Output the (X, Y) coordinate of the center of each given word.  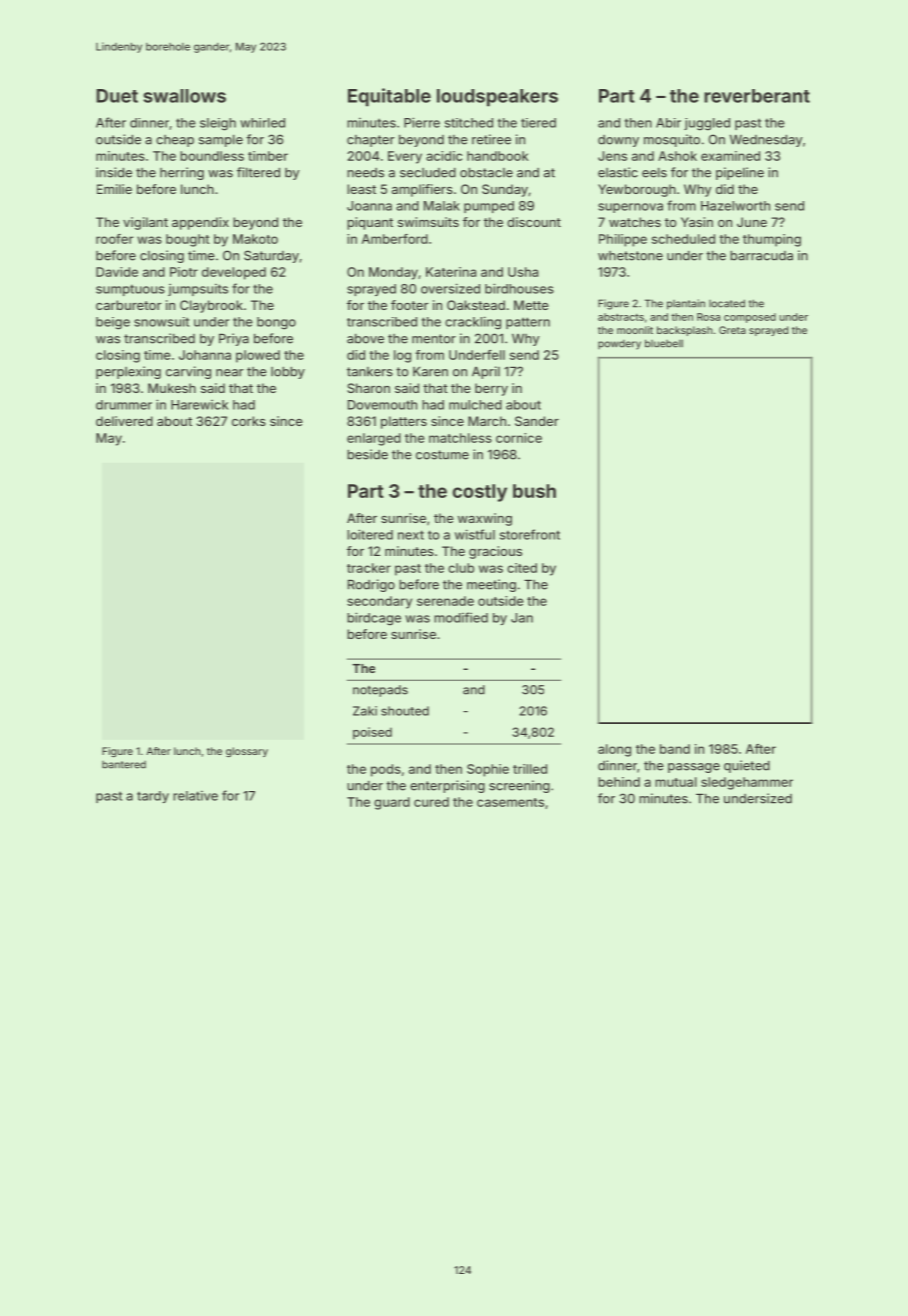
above (365, 338)
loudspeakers (497, 98)
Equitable (389, 97)
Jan (522, 618)
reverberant (757, 96)
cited (522, 568)
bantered (124, 765)
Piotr (184, 272)
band (675, 749)
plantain (686, 304)
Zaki (365, 711)
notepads (380, 691)
